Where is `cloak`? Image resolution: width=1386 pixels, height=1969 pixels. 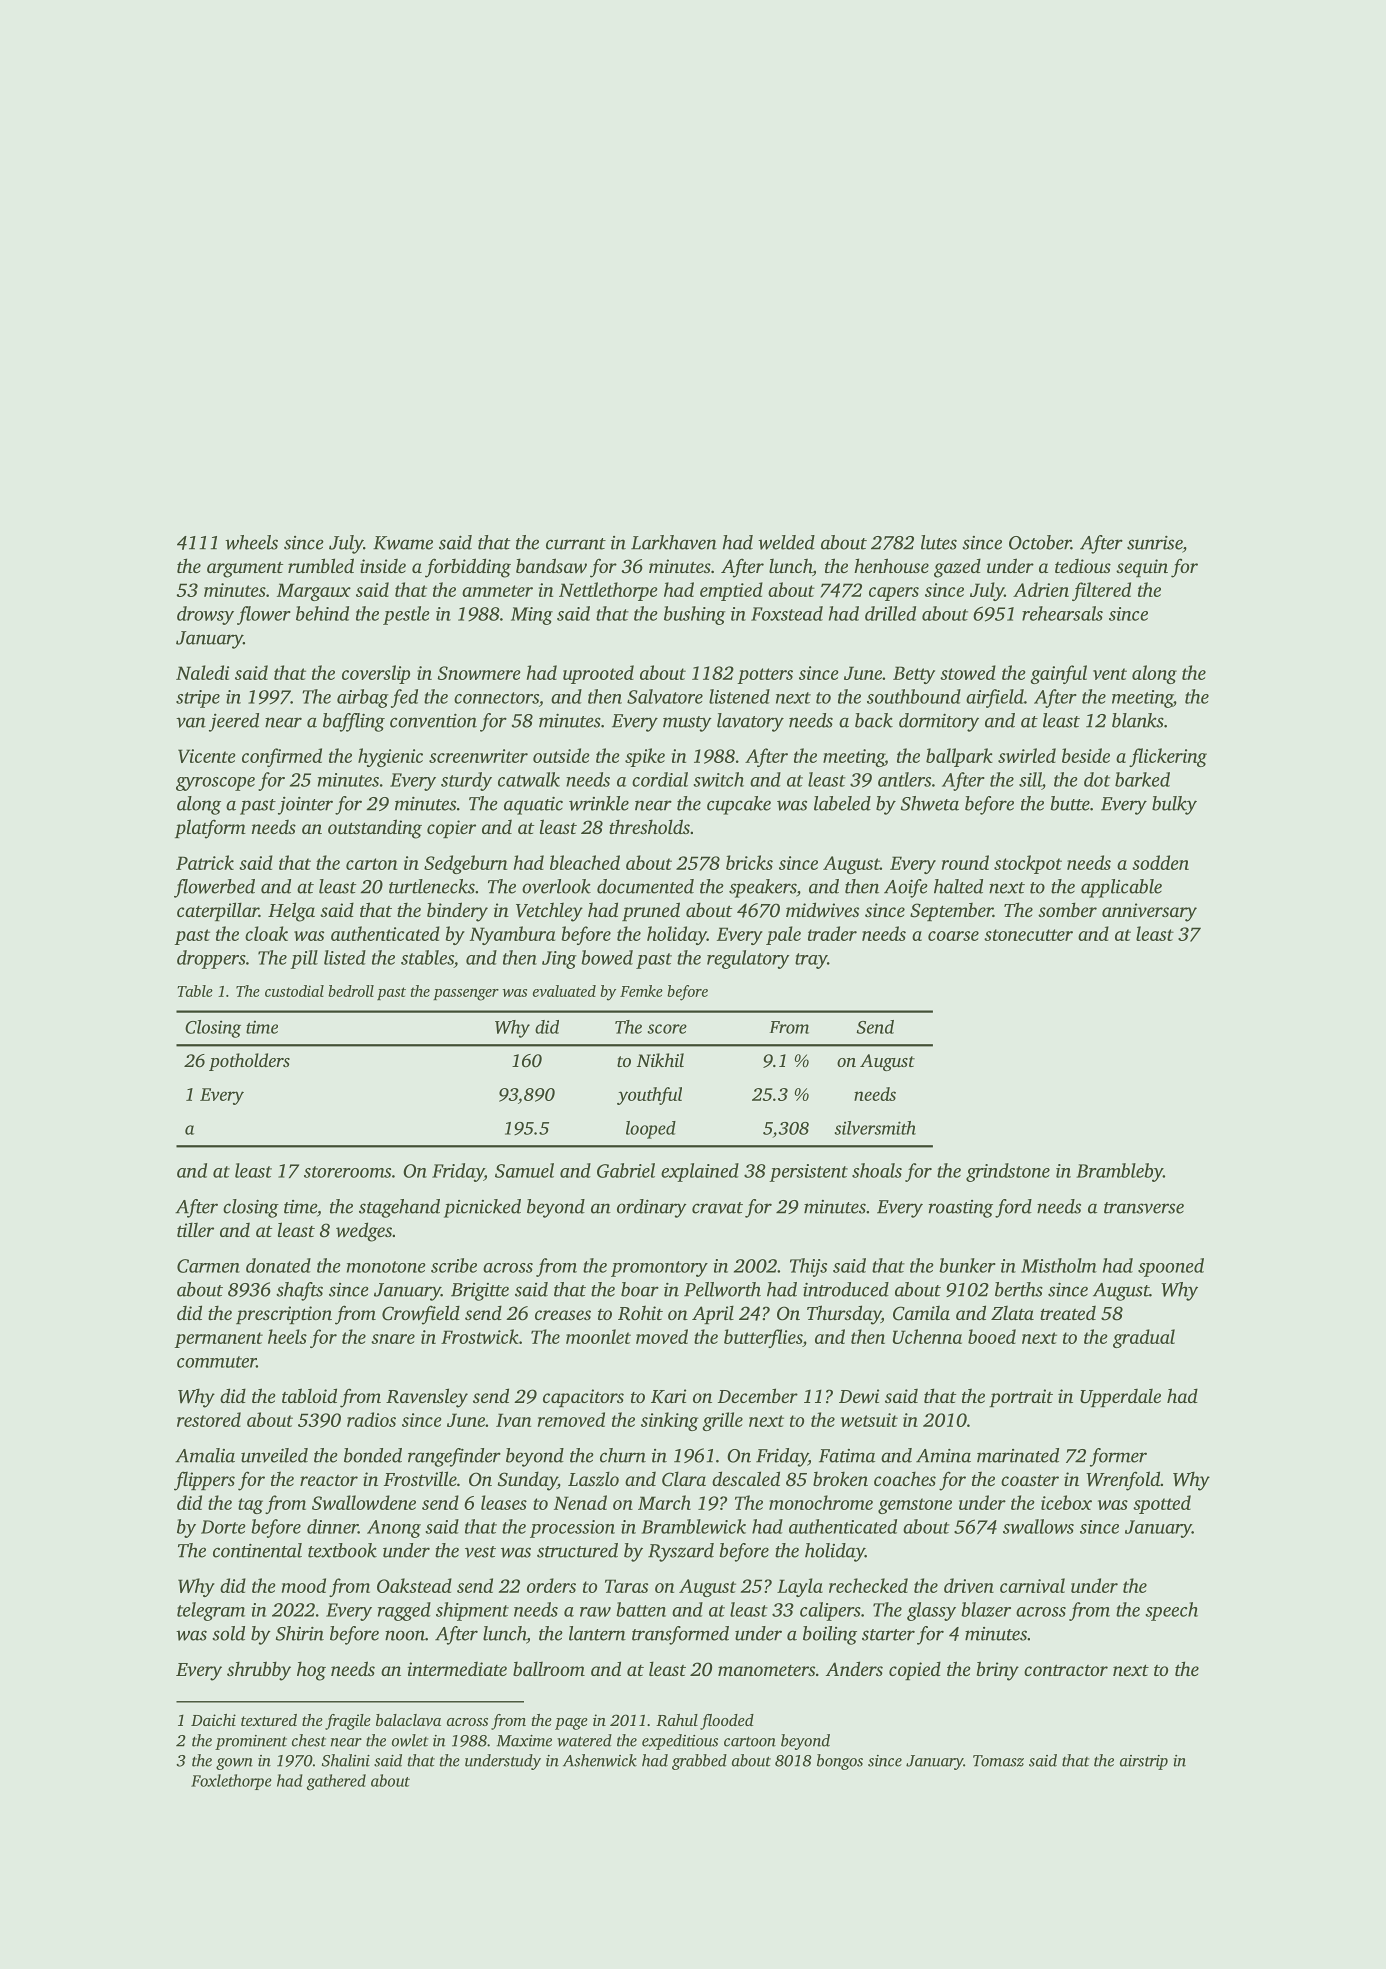 cloak is located at coordinates (266, 933).
